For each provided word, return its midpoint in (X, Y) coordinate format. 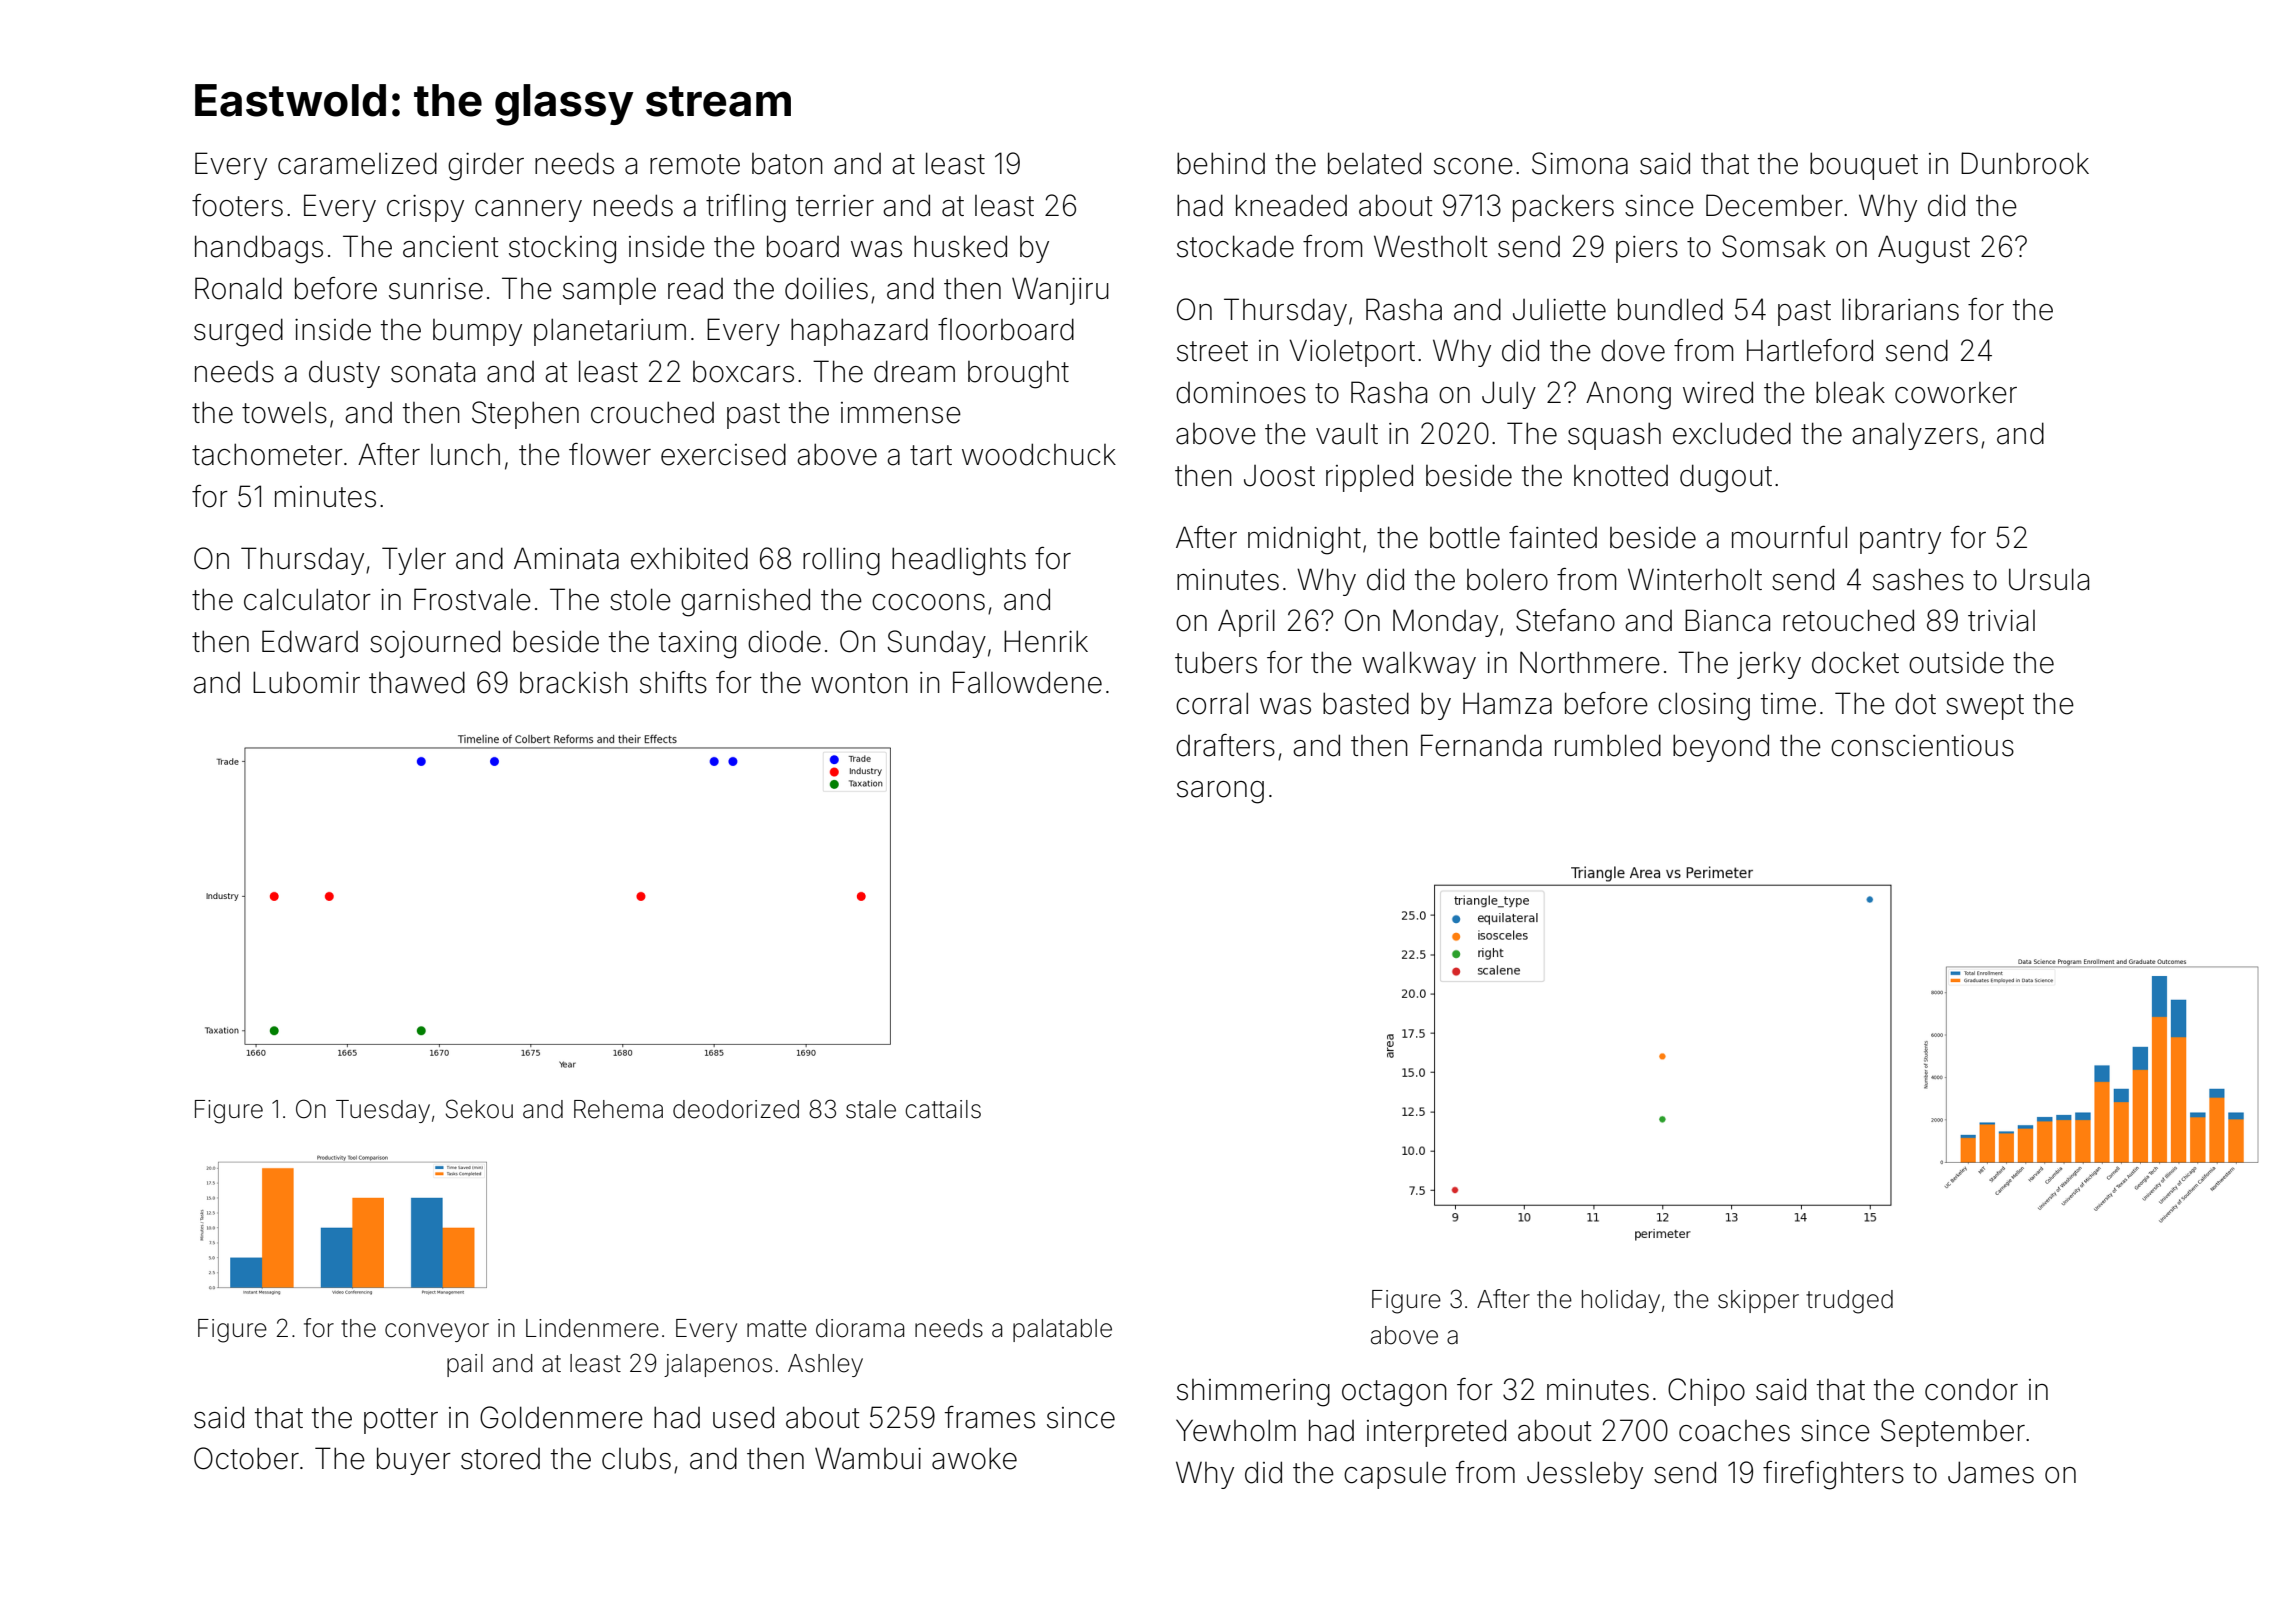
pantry (1900, 541)
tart (931, 455)
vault (1347, 434)
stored (500, 1459)
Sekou (479, 1109)
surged (238, 332)
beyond (1721, 748)
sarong (1220, 792)
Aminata (566, 558)
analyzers (1915, 436)
